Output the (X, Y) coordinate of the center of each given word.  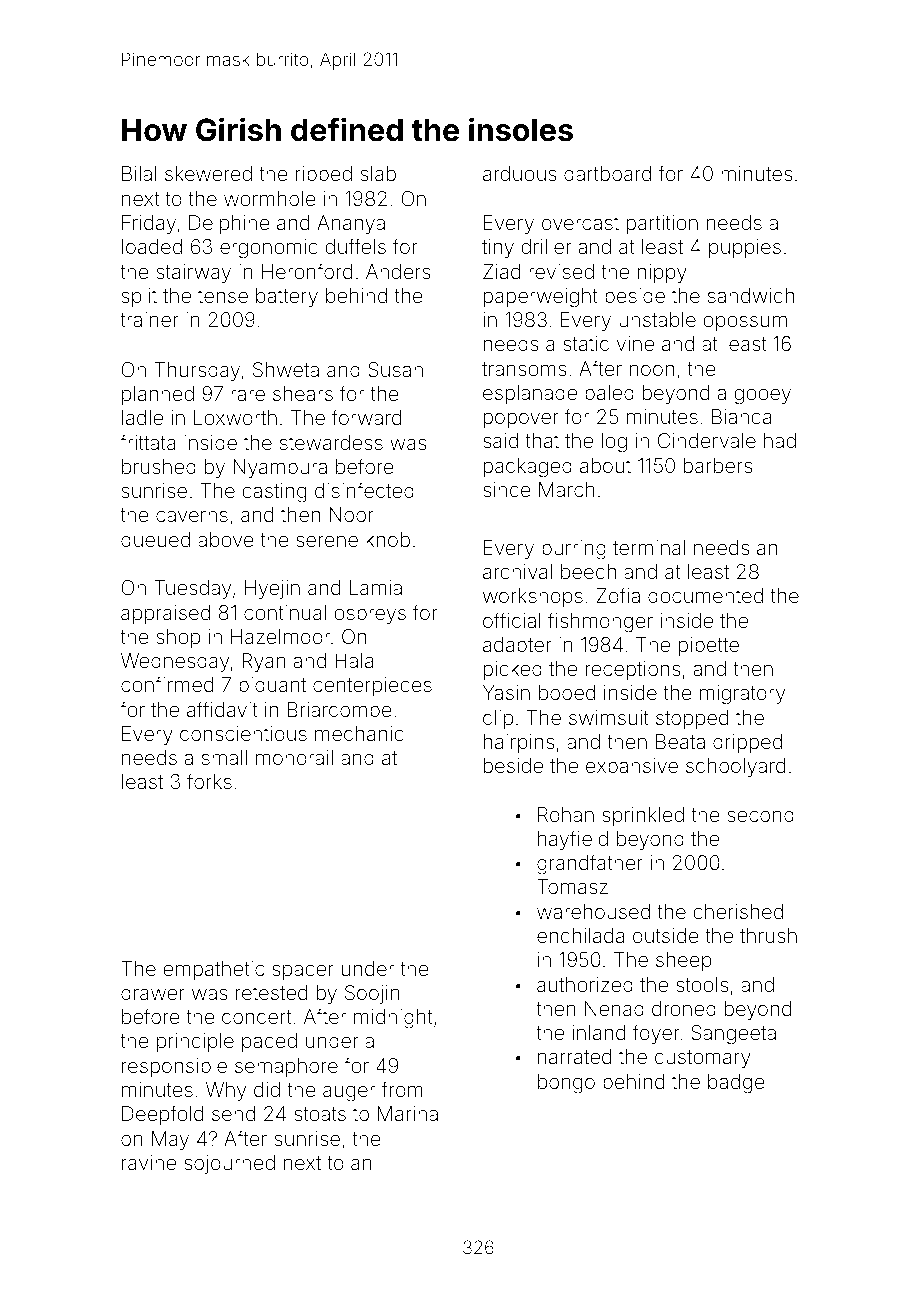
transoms (524, 369)
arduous (520, 173)
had (780, 440)
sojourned (229, 1164)
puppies (745, 248)
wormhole (270, 198)
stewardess (331, 442)
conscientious (243, 733)
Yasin (506, 692)
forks (209, 781)
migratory (742, 695)
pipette (709, 646)
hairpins (519, 743)
